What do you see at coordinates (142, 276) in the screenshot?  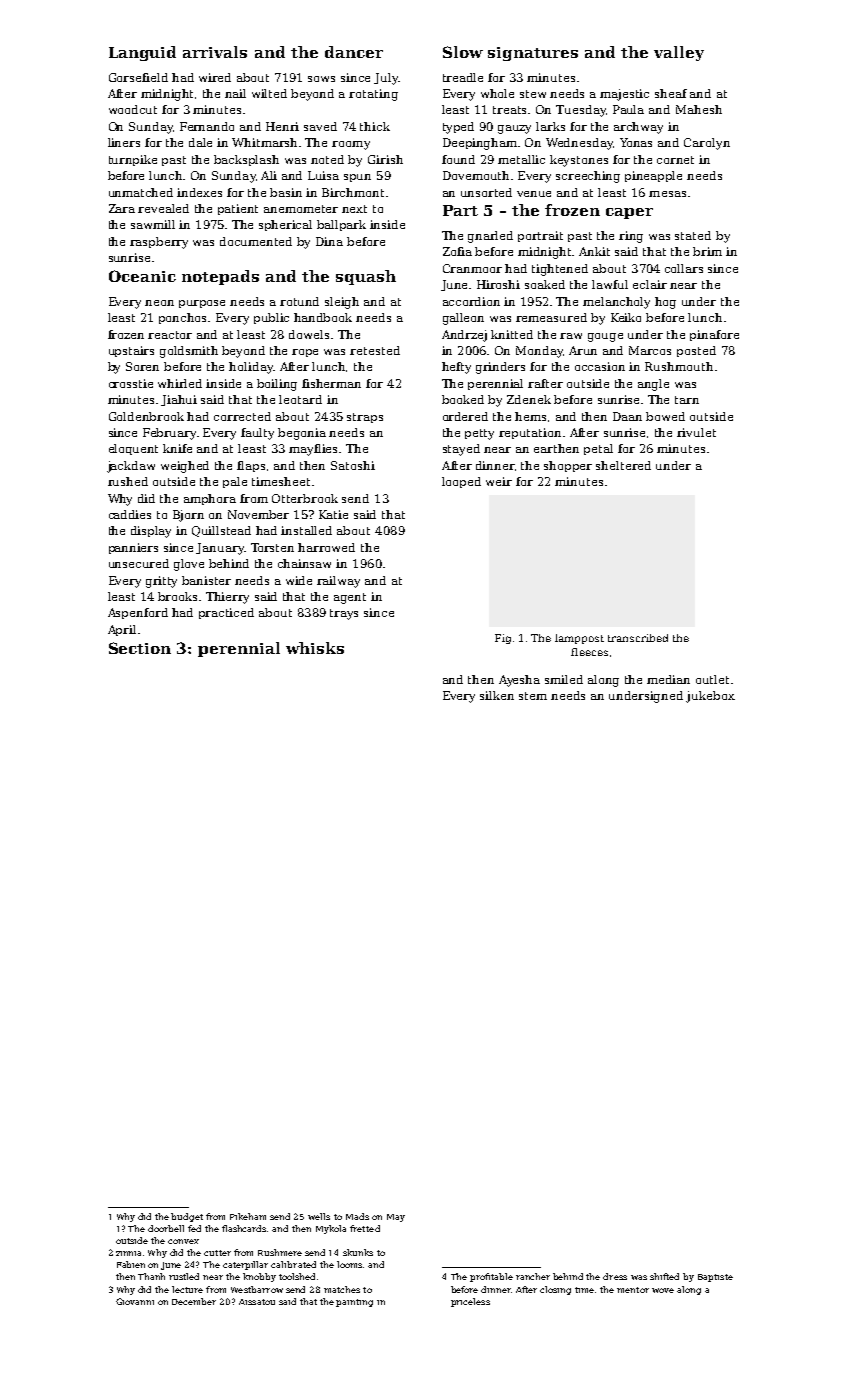 I see `Oceanic` at bounding box center [142, 276].
